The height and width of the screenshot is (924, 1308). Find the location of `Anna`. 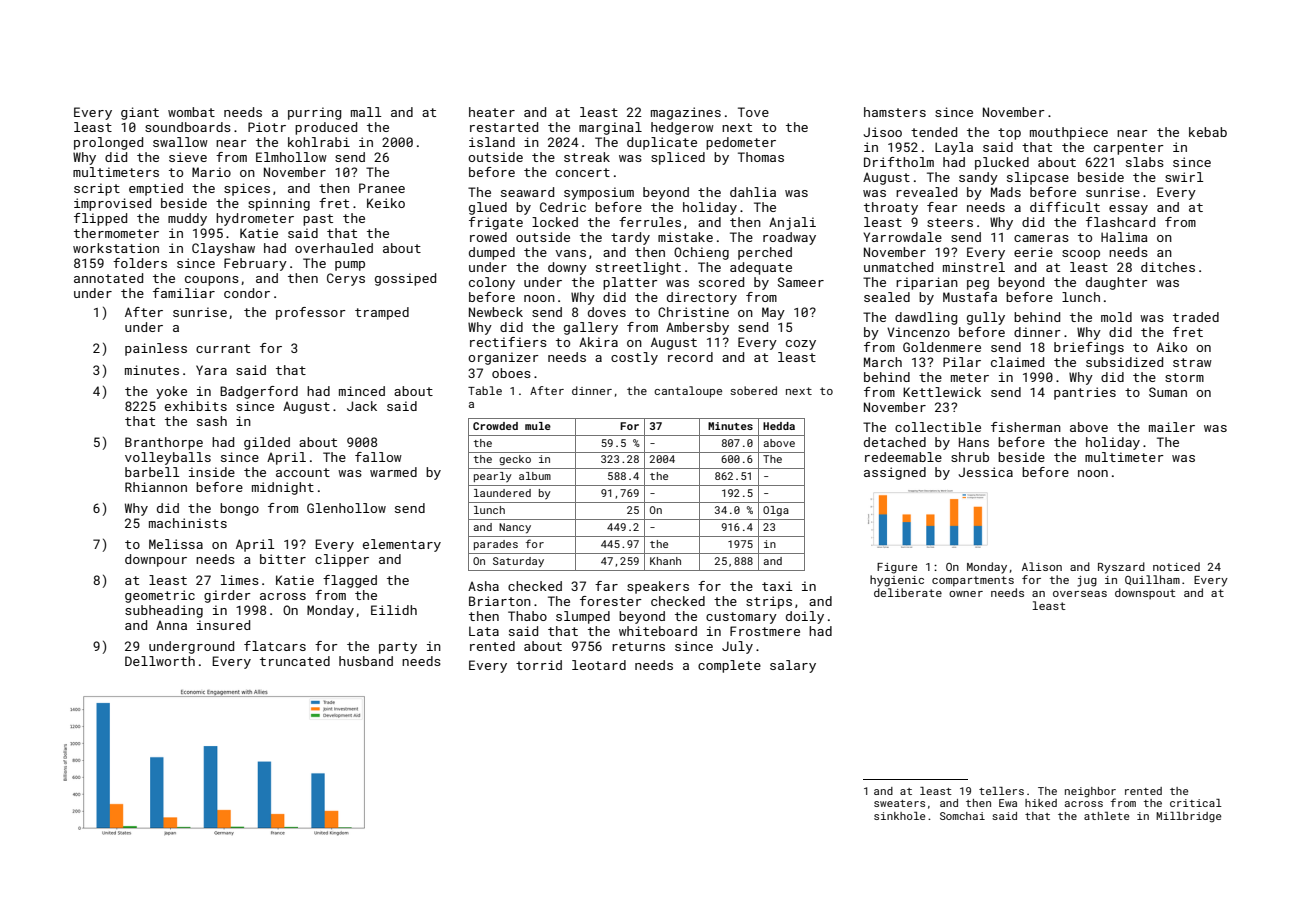

Anna is located at coordinates (171, 625).
